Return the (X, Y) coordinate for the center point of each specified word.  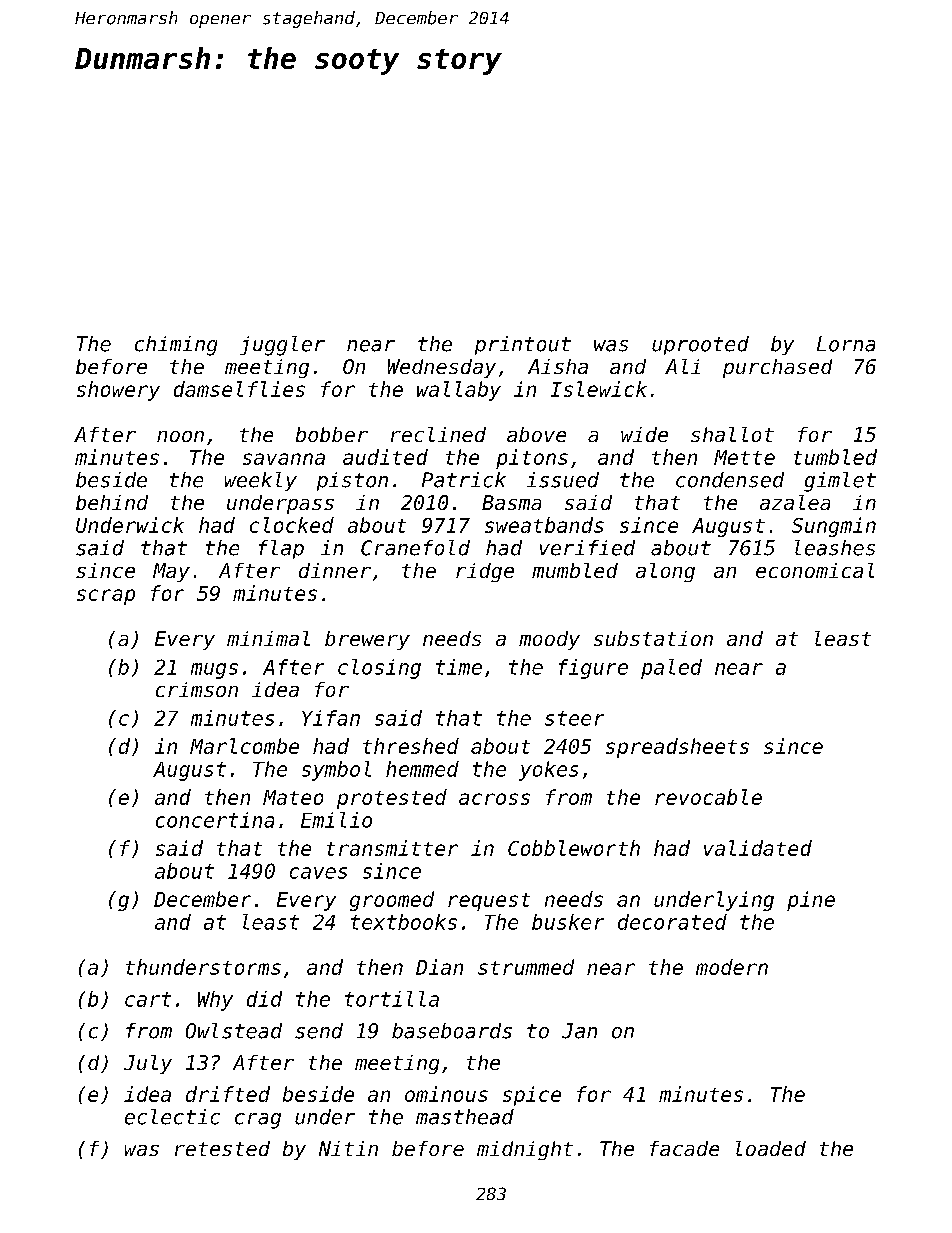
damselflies (239, 389)
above (536, 434)
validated (758, 848)
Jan (579, 1031)
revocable (708, 797)
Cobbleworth (574, 848)
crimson (197, 689)
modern (732, 967)
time (459, 667)
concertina (215, 820)
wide (644, 434)
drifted (228, 1094)
